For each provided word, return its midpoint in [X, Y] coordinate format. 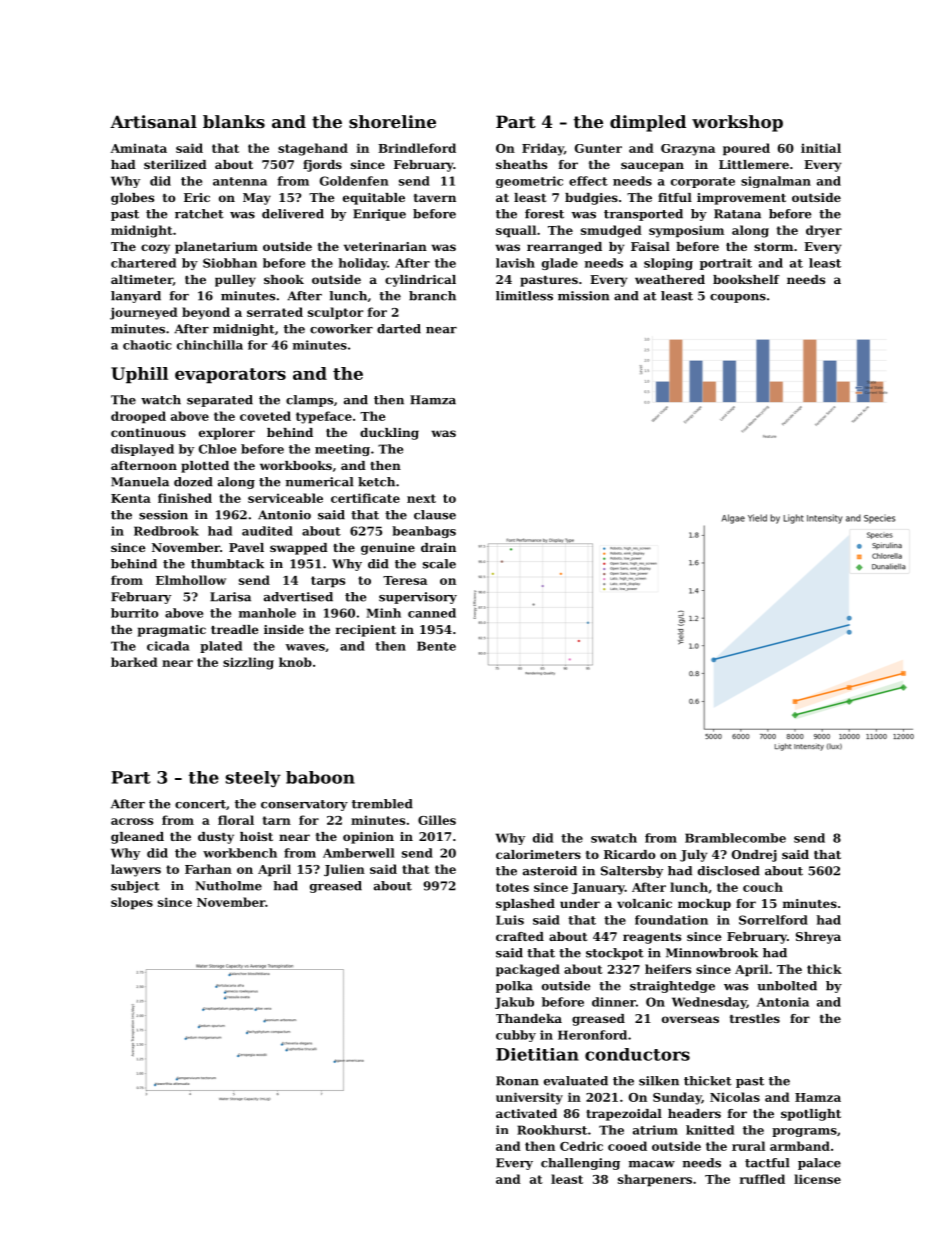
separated [220, 401]
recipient [366, 631]
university [529, 1098]
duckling [389, 434]
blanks [234, 121]
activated [526, 1113]
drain [438, 547]
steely [253, 779]
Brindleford [417, 148]
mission [583, 296]
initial [821, 148]
